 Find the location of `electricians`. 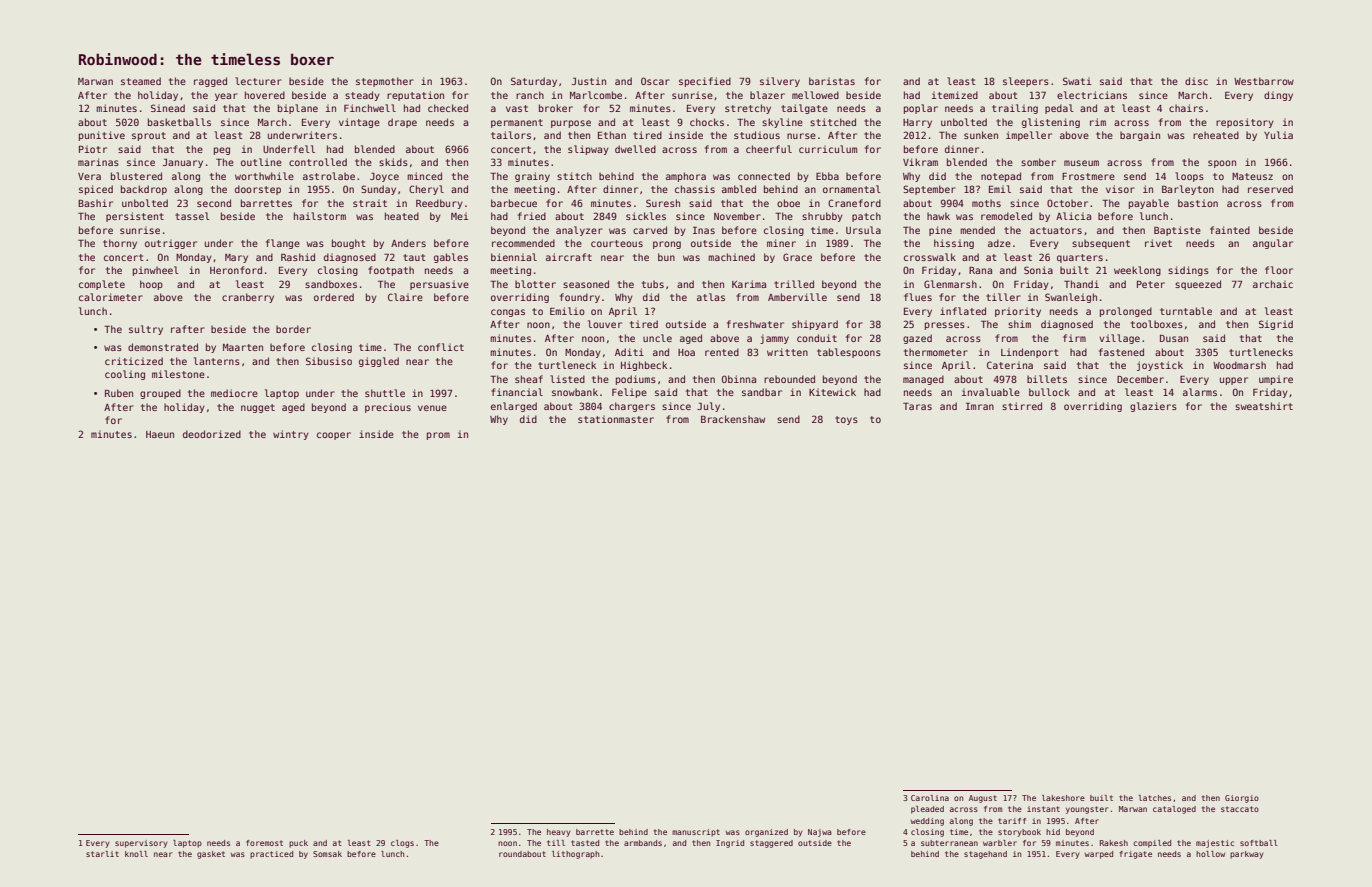

electricians is located at coordinates (1092, 95).
